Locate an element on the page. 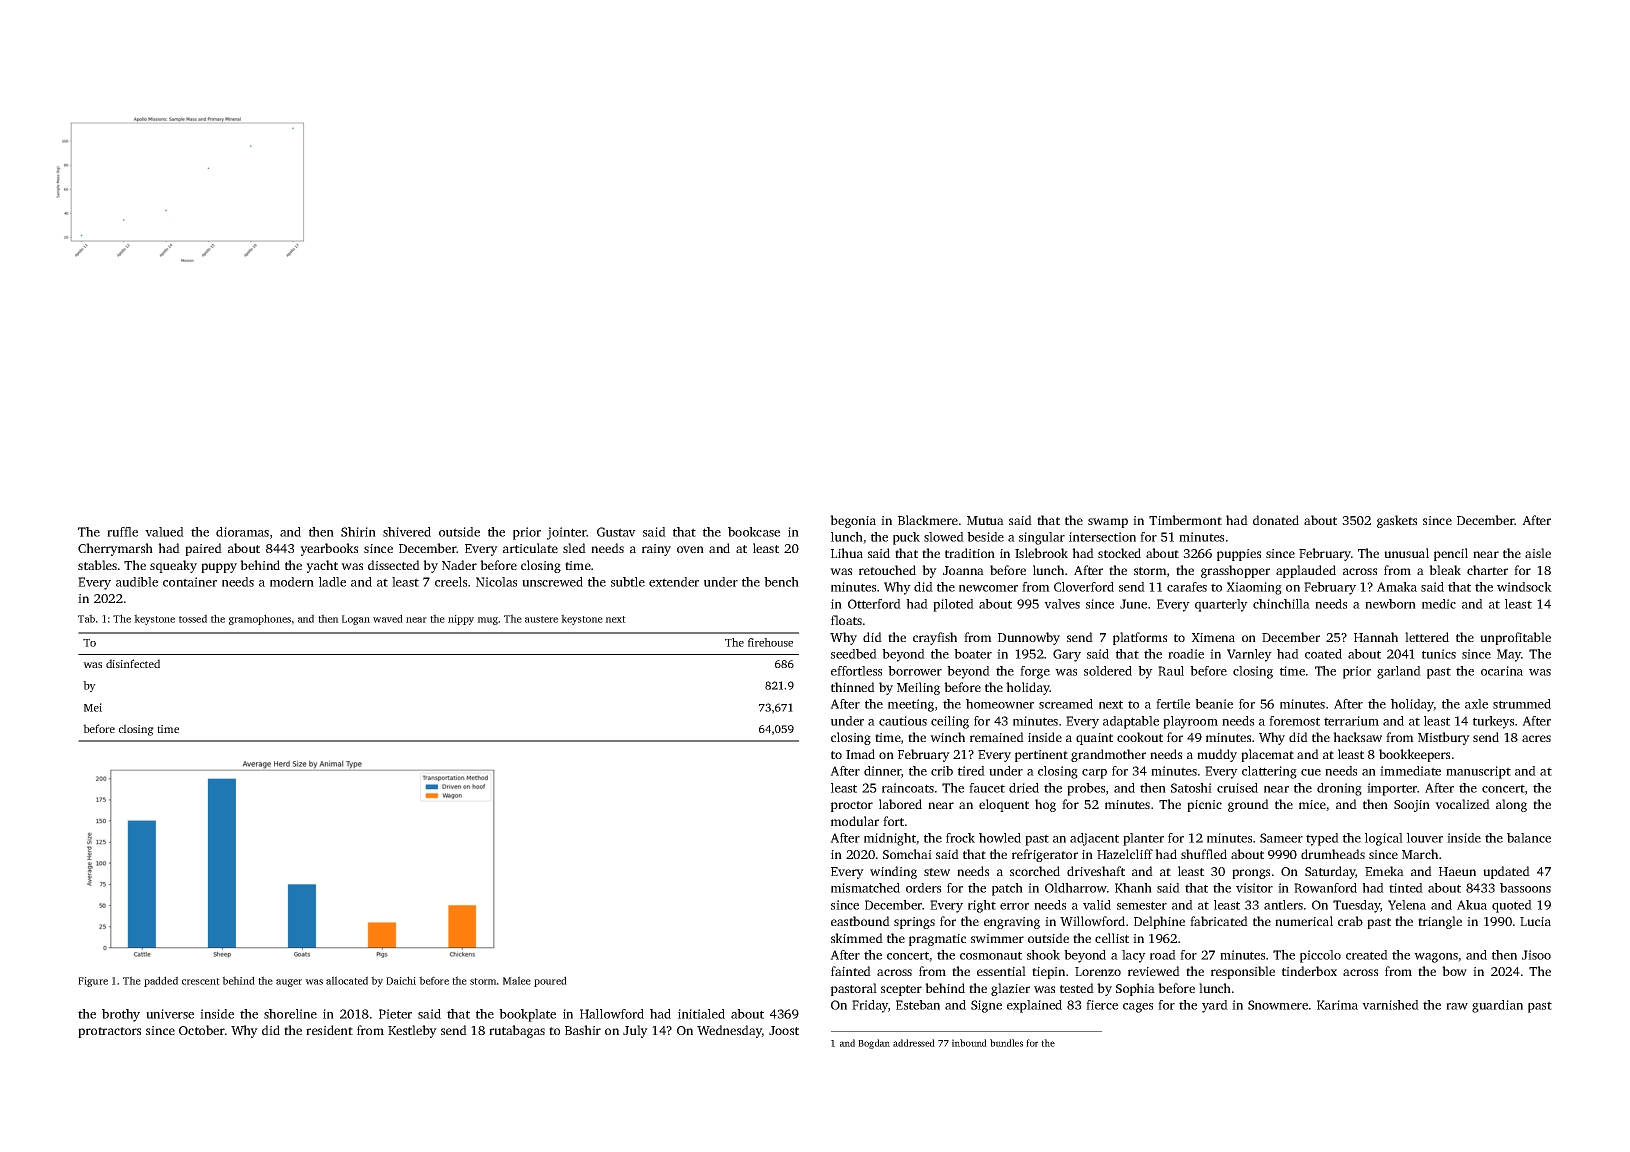  gaskets is located at coordinates (1397, 521).
